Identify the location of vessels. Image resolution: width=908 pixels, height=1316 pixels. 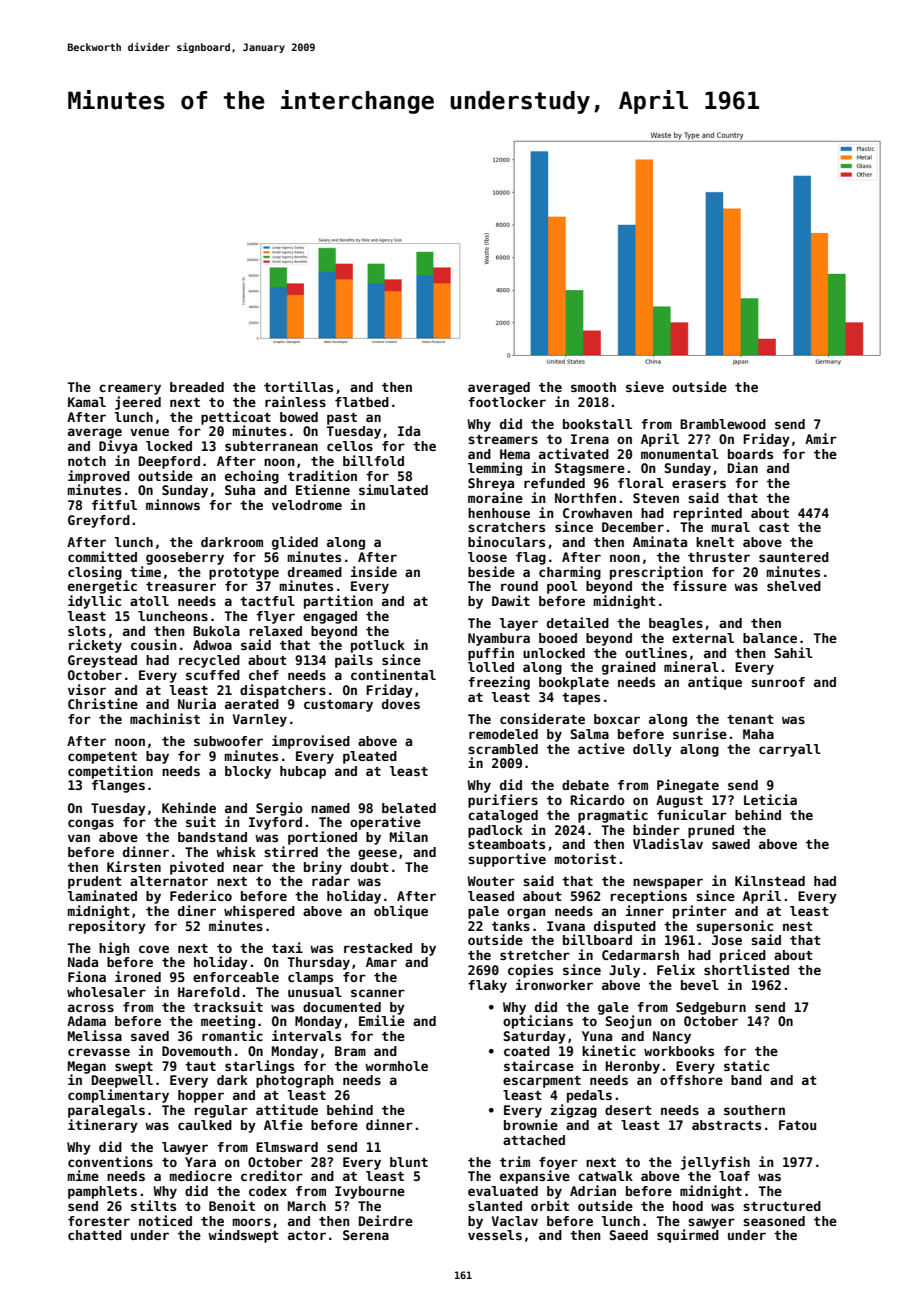
(495, 1235).
